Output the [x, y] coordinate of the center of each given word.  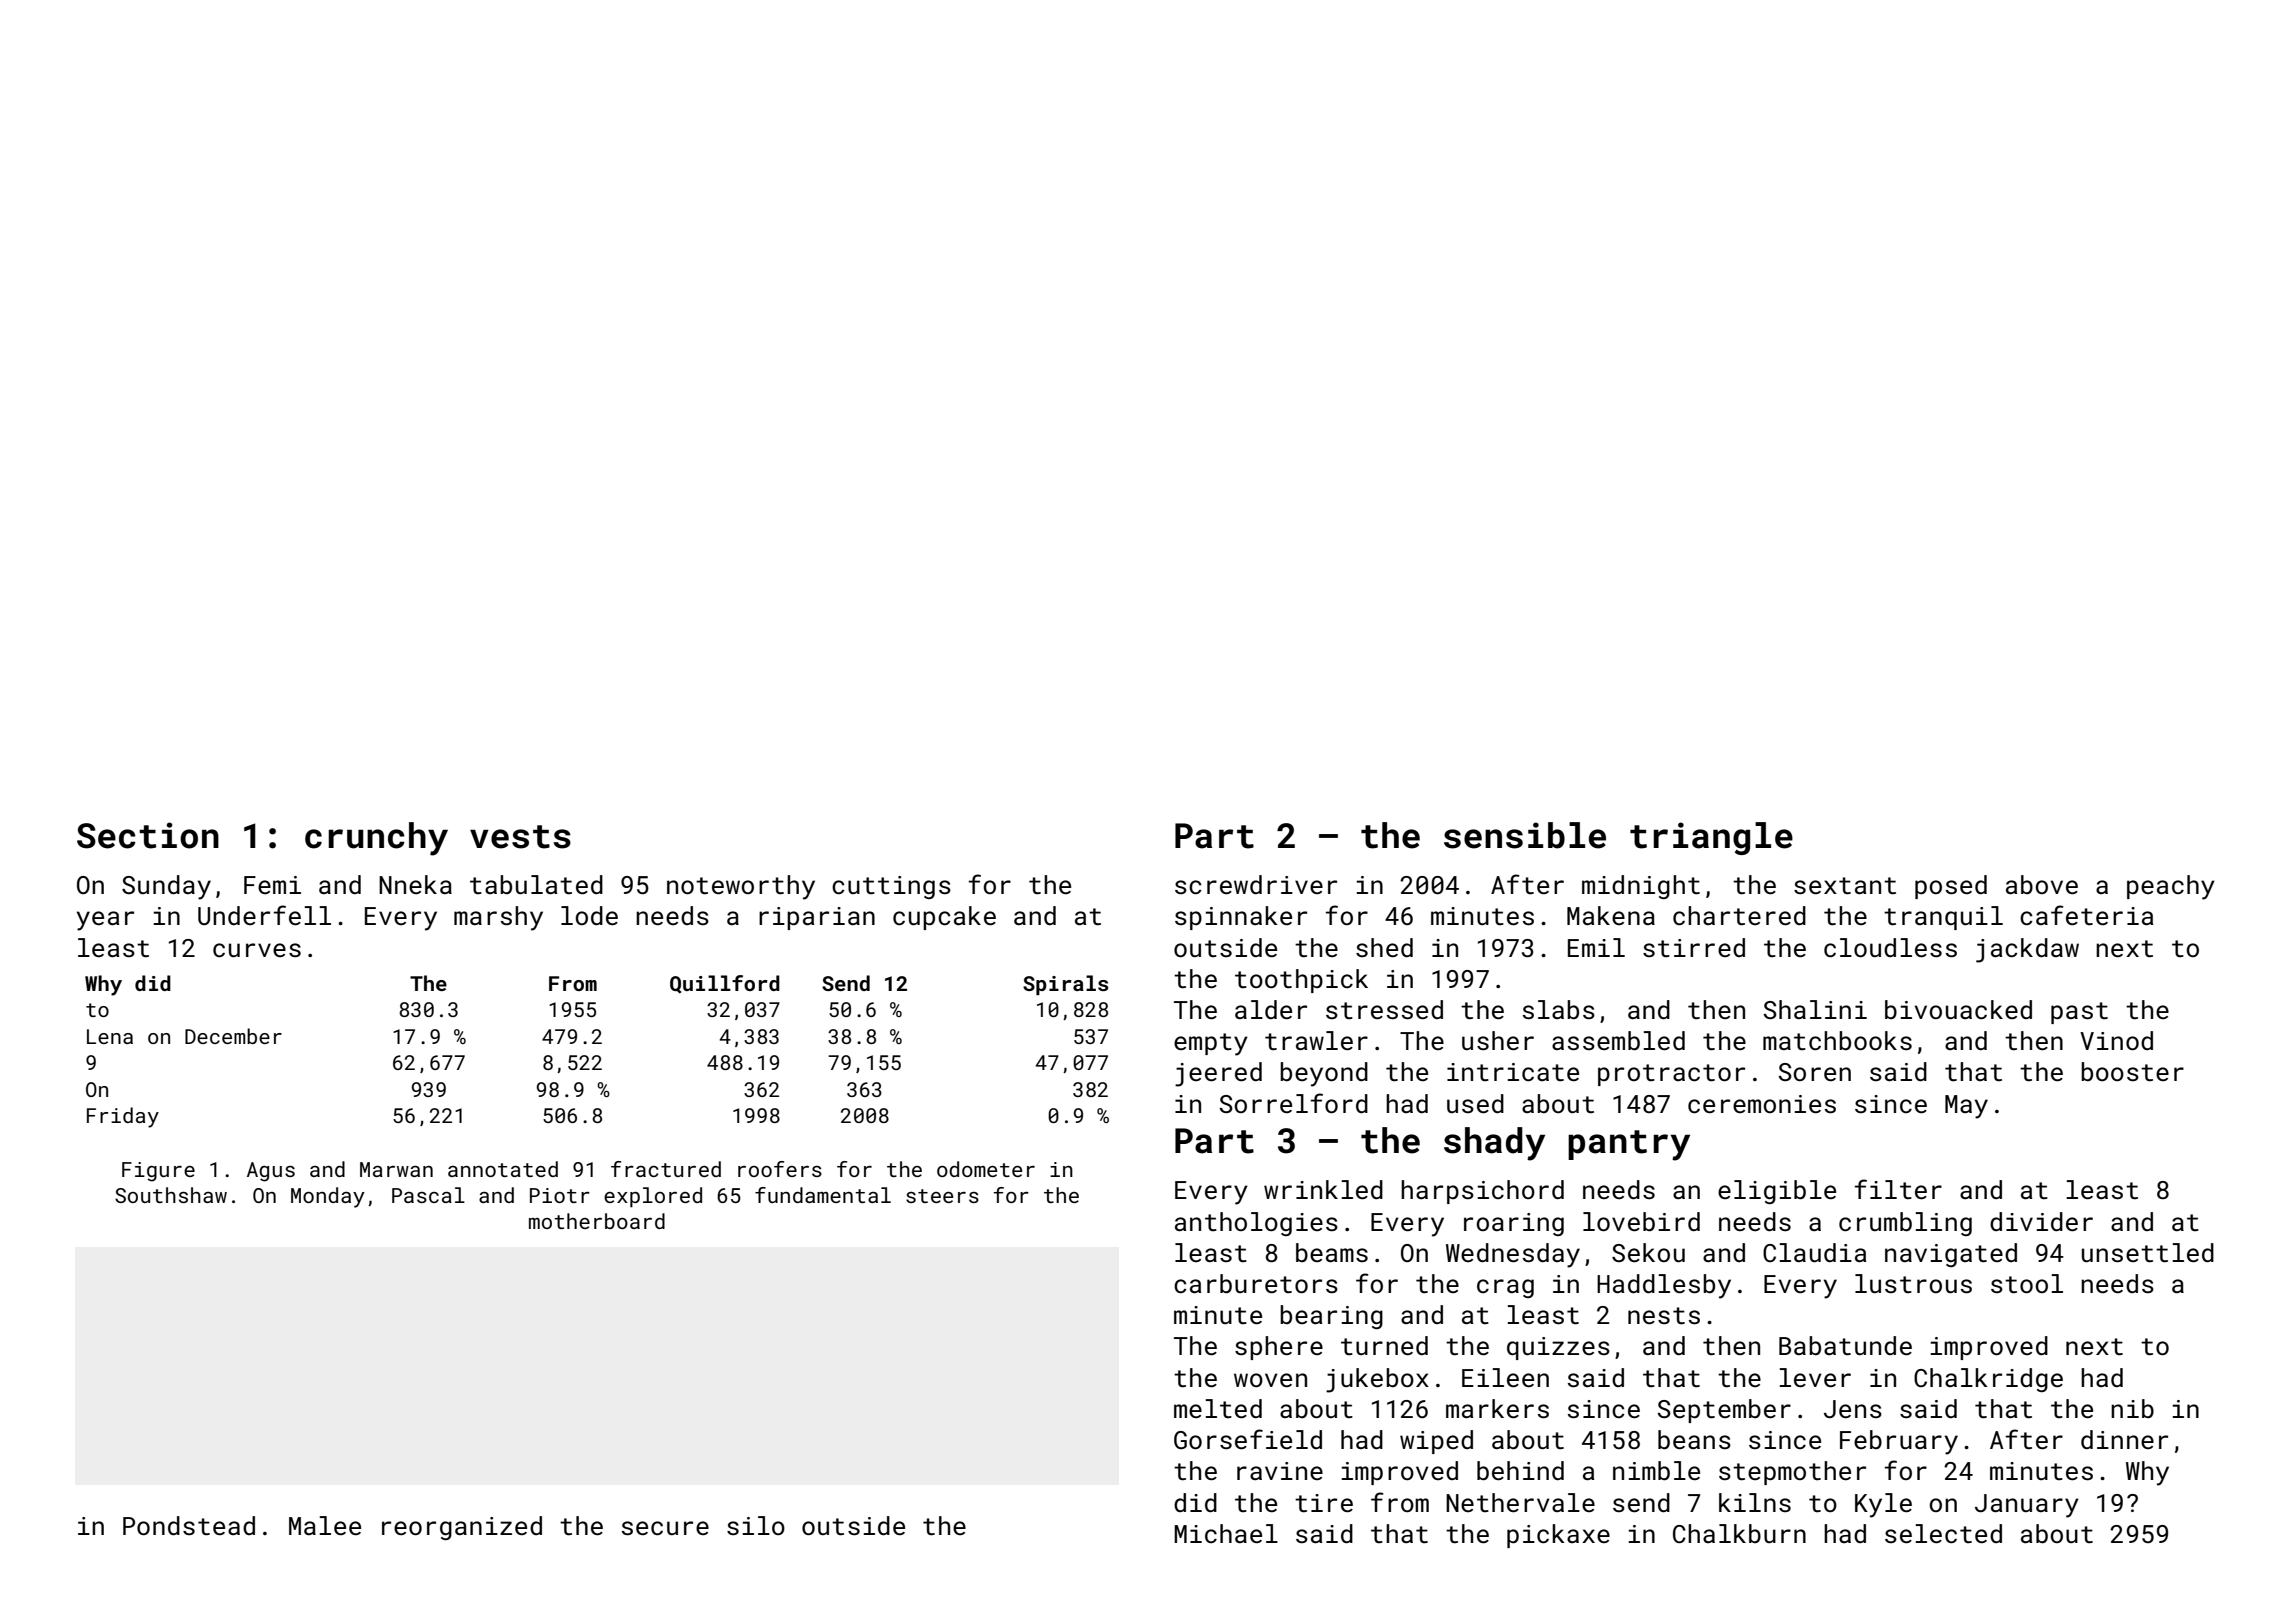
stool [2027, 1284]
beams [1332, 1253]
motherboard [597, 1221]
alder [1271, 1009]
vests [520, 837]
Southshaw [171, 1195]
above [2042, 885]
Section [148, 835]
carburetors [1256, 1284]
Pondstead [189, 1526]
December [233, 1036]
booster [2132, 1072]
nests [1664, 1316]
